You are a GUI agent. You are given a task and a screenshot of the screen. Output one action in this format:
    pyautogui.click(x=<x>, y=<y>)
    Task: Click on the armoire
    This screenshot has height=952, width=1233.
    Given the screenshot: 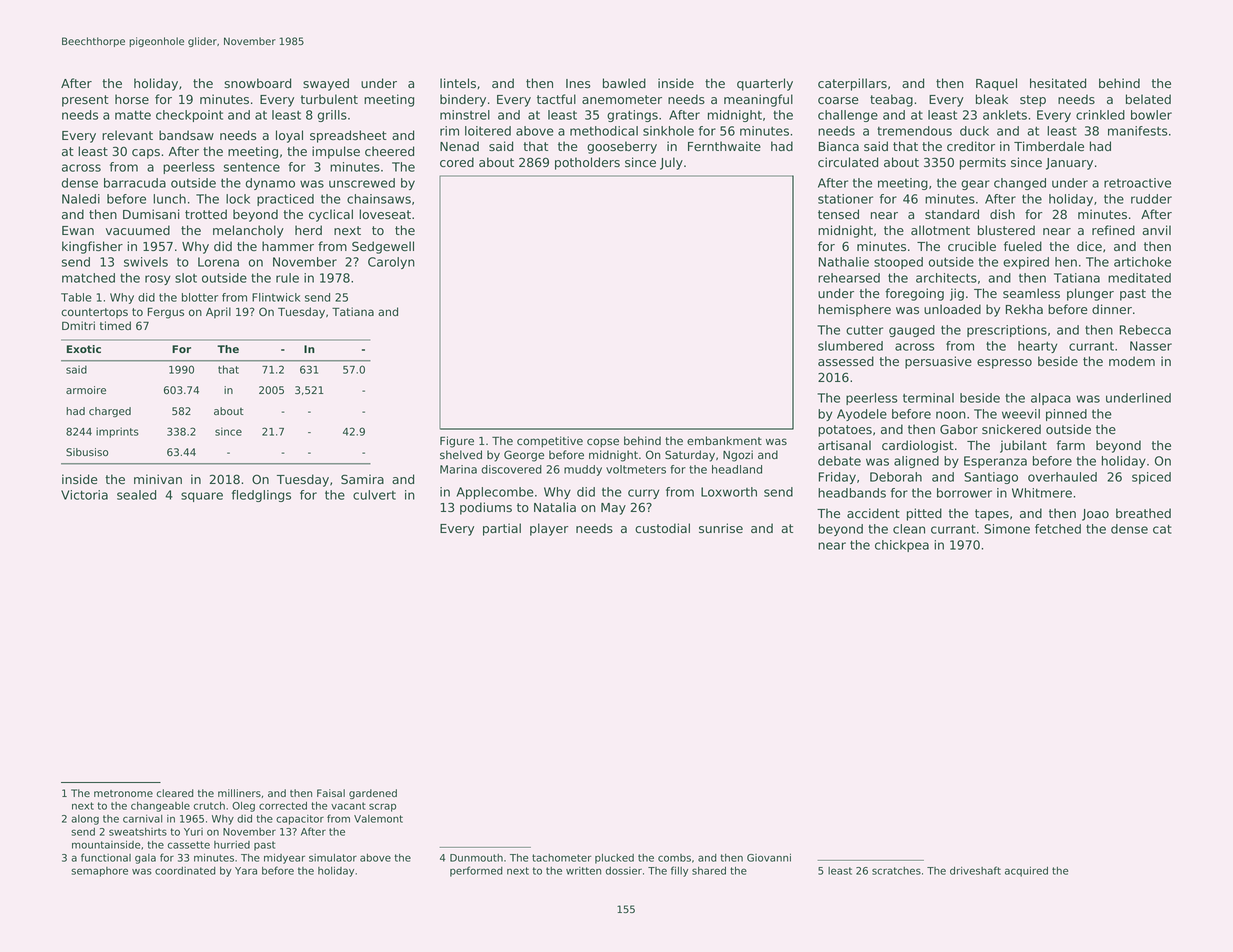 What is the action you would take?
    pyautogui.click(x=86, y=390)
